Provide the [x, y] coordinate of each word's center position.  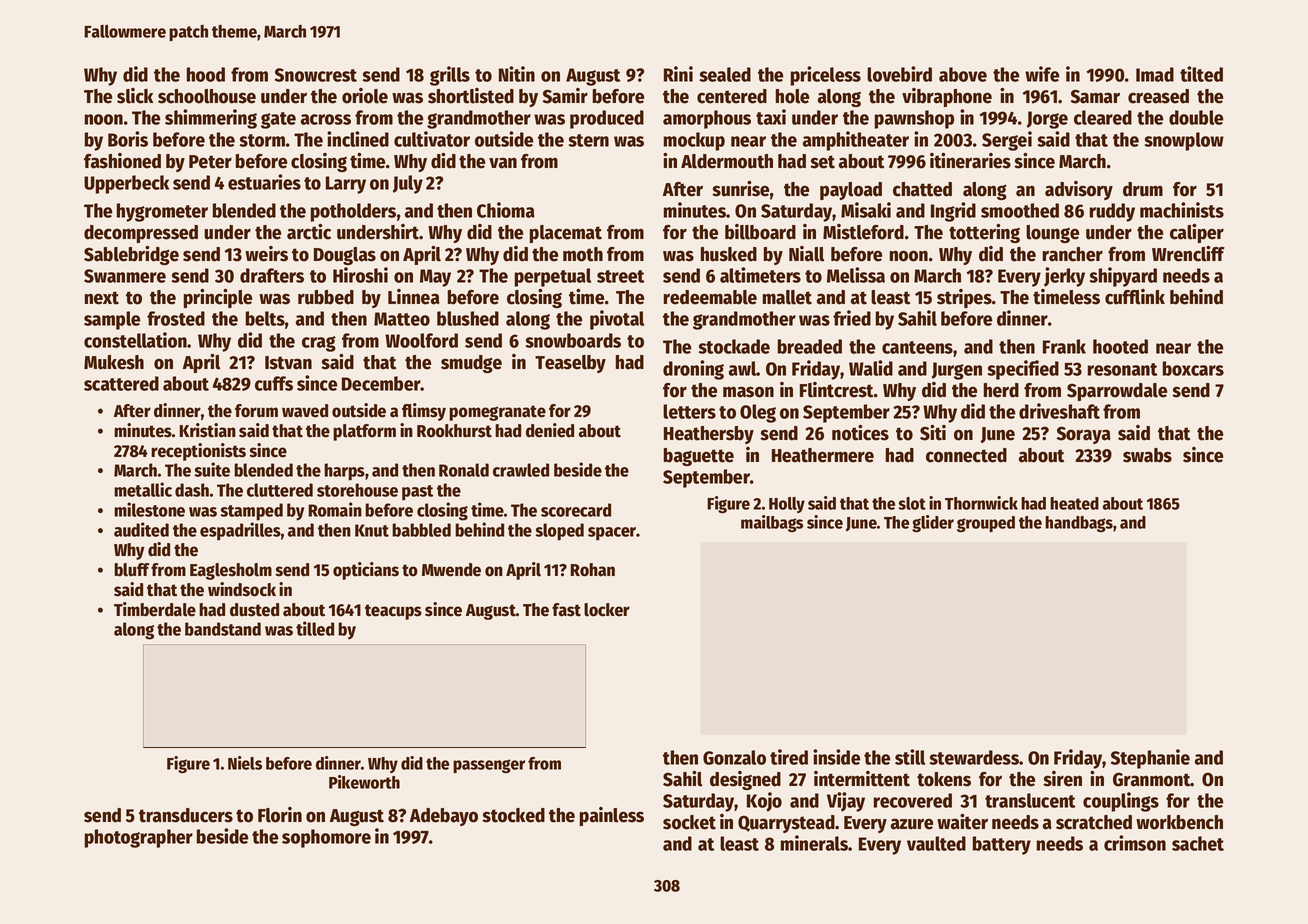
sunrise [740, 189]
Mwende [451, 570]
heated [1074, 503]
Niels [245, 763]
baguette [699, 457]
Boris [128, 139]
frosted [176, 318]
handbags [1079, 524]
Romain [335, 509]
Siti [933, 433]
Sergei [1007, 141]
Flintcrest [836, 390]
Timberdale [155, 609]
